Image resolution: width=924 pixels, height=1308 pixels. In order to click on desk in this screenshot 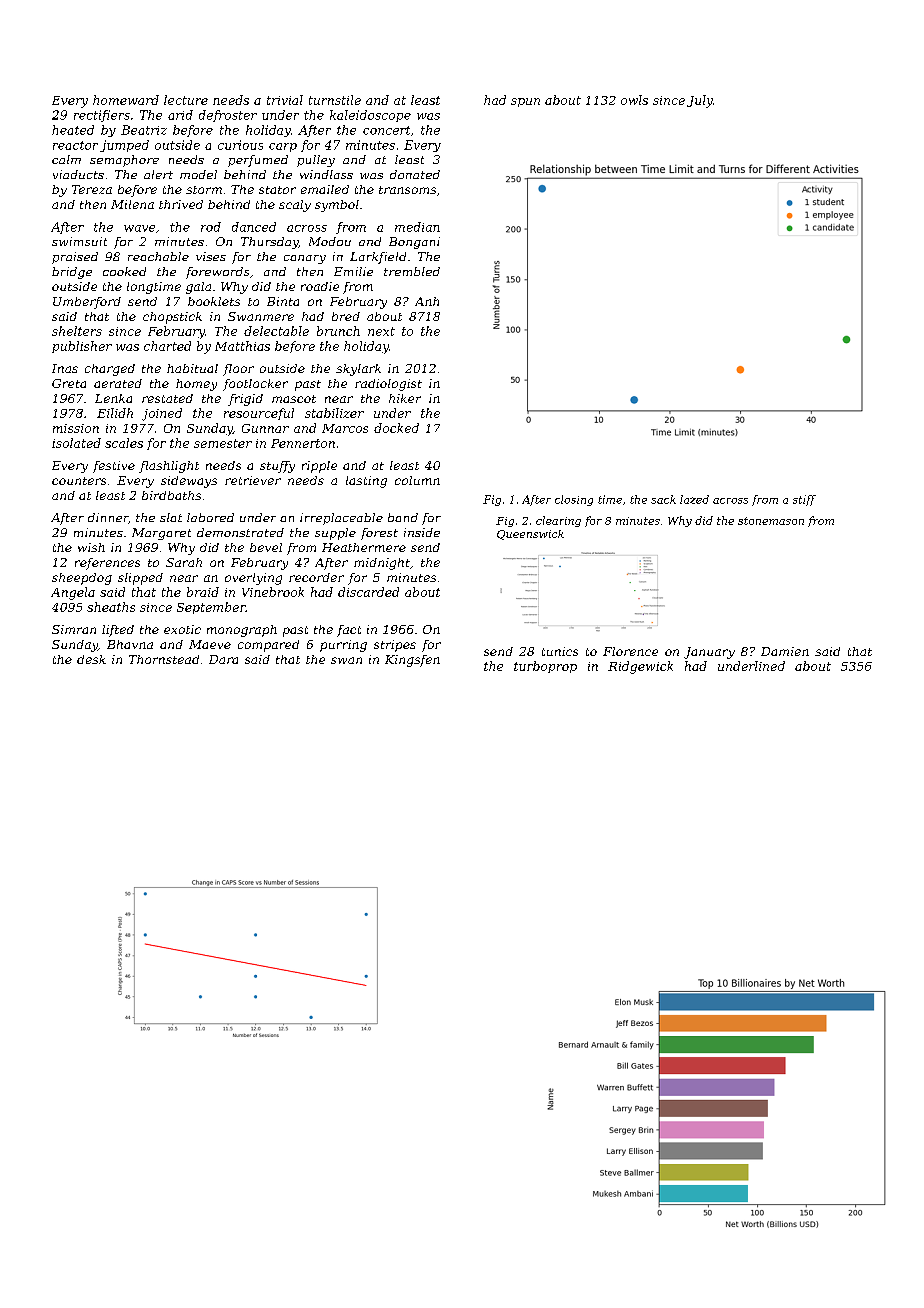, I will do `click(91, 659)`.
